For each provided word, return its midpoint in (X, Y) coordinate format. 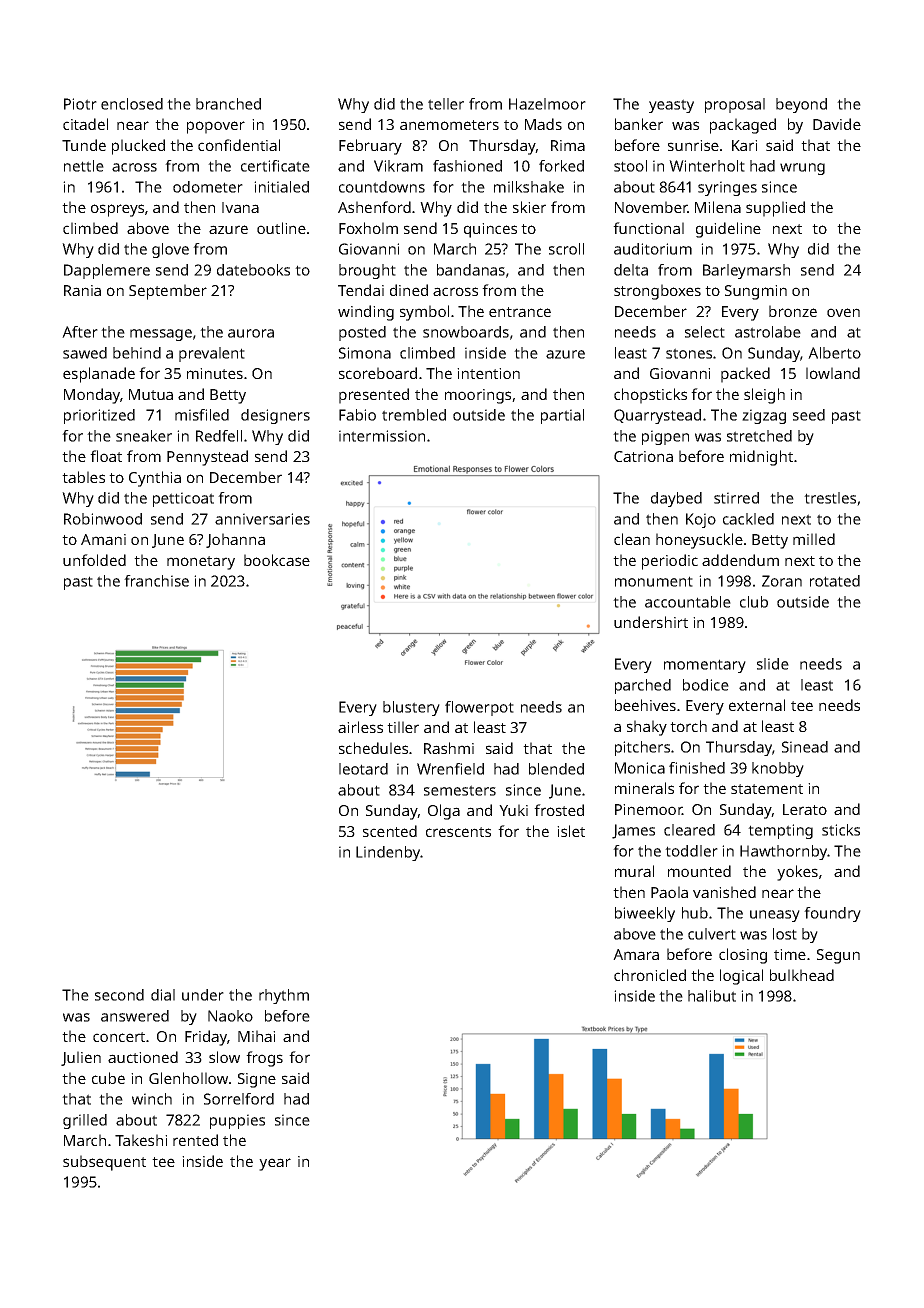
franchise (156, 581)
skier (529, 207)
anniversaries (262, 519)
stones (689, 353)
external (757, 705)
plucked (138, 147)
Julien (81, 1058)
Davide (837, 124)
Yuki (513, 810)
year (275, 1164)
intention (488, 373)
